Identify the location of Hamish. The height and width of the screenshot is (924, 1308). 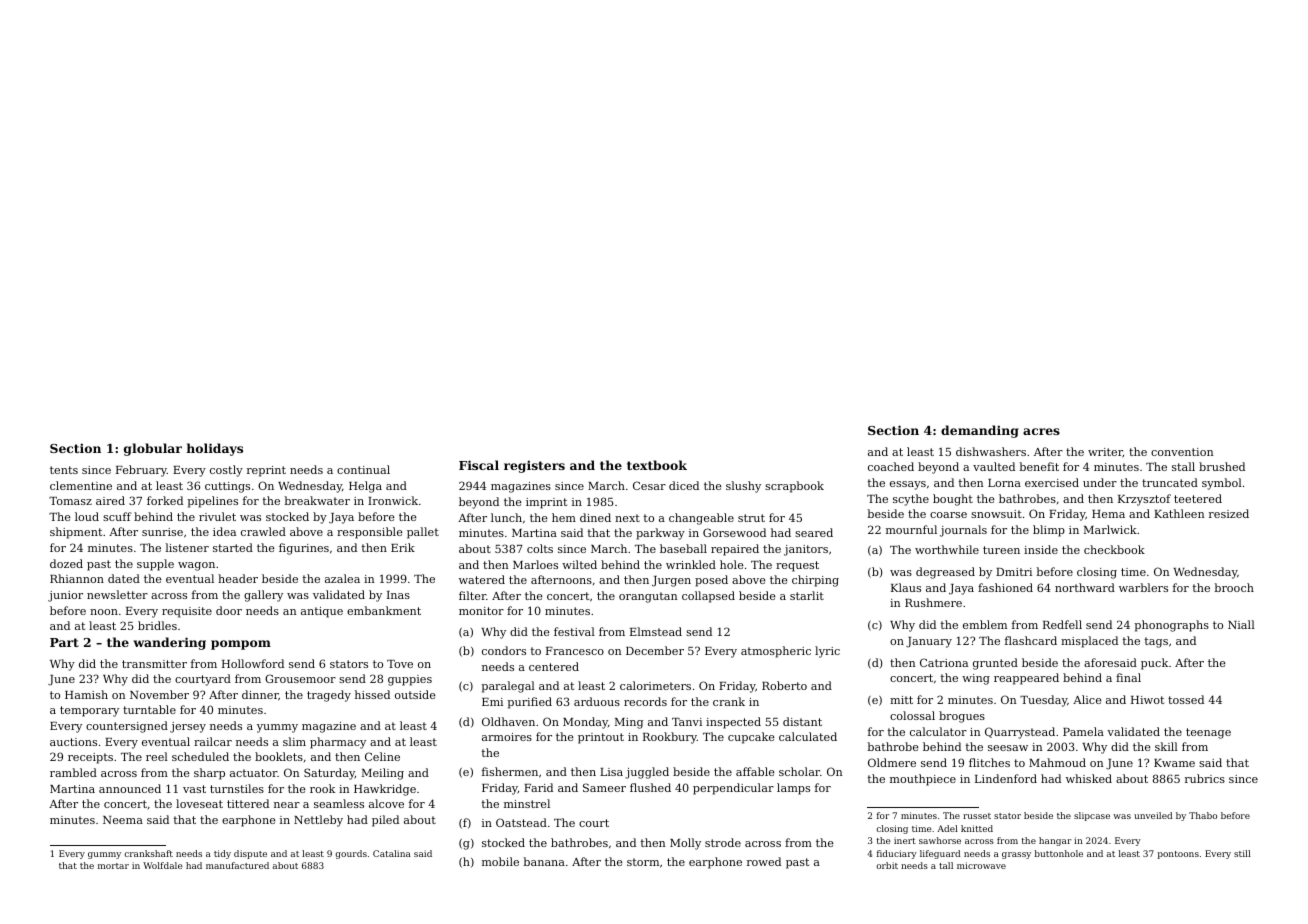
(86, 694).
